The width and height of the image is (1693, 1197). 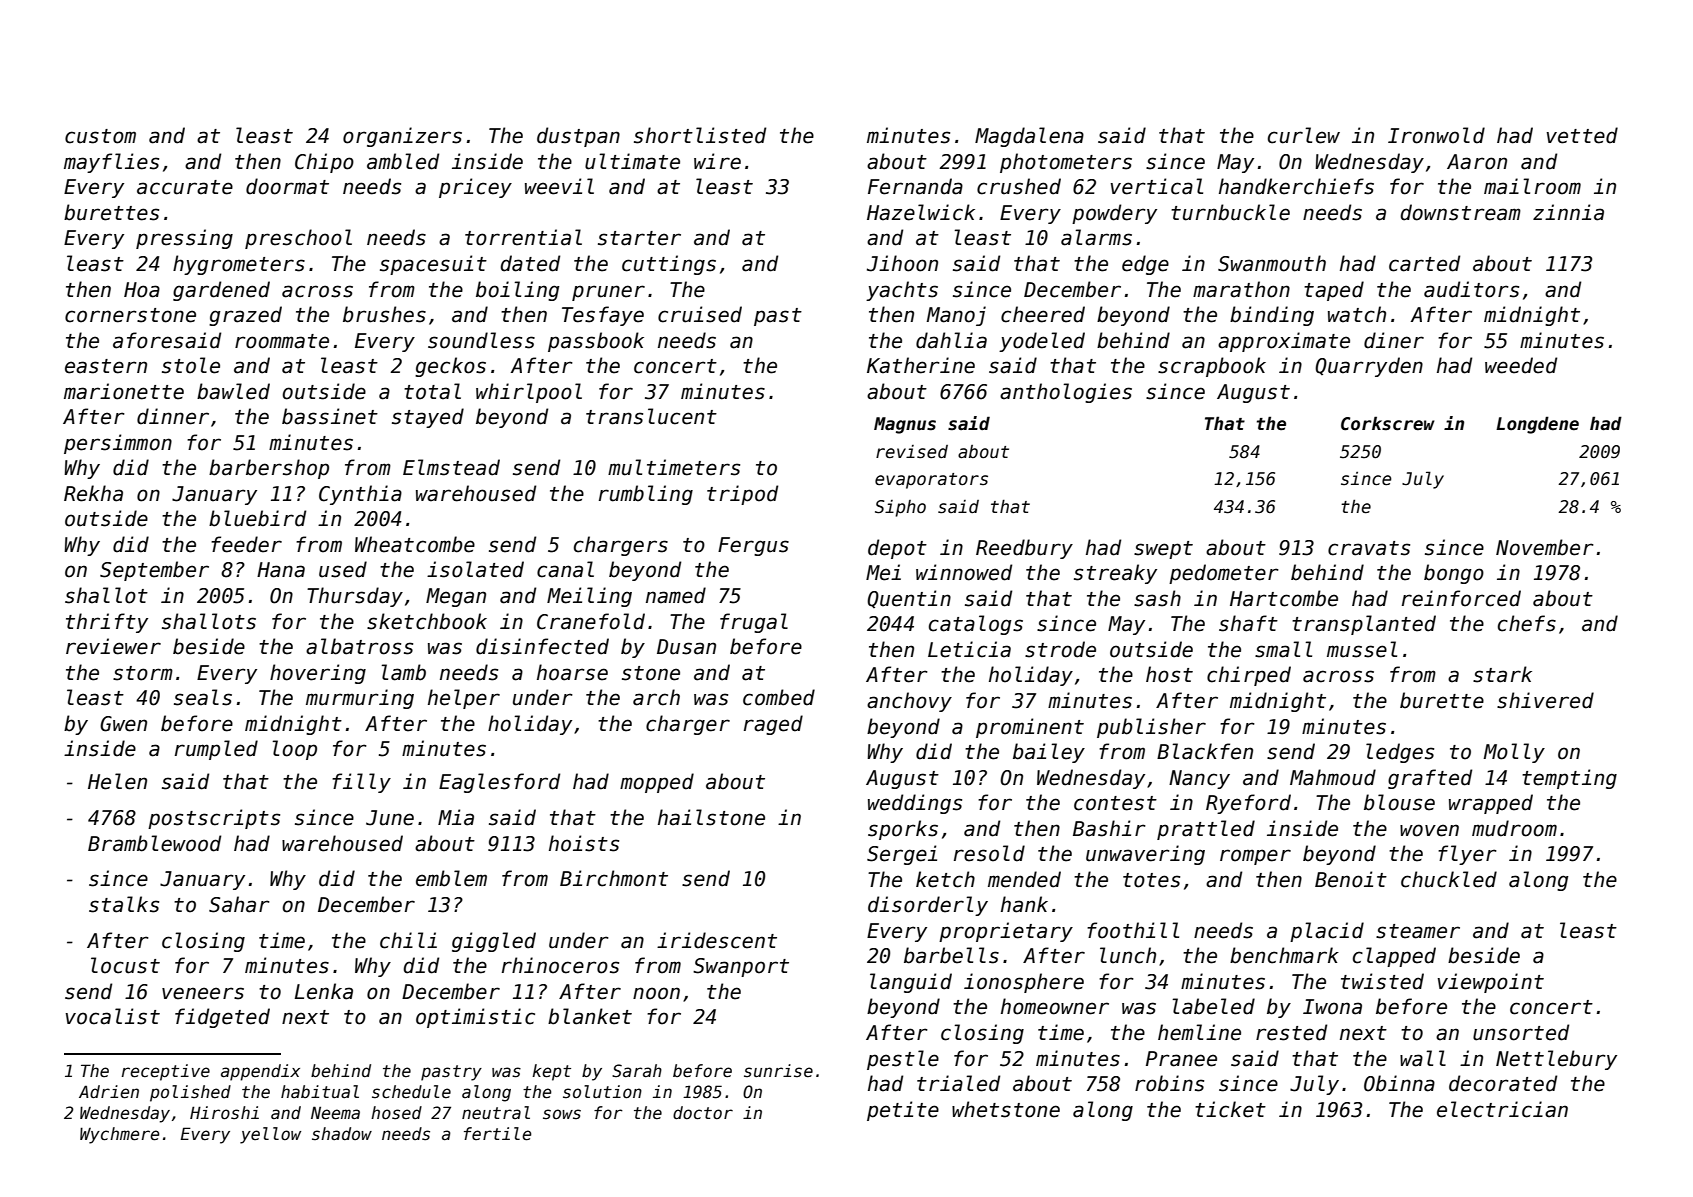 I want to click on Corkscrew, so click(x=1388, y=423).
